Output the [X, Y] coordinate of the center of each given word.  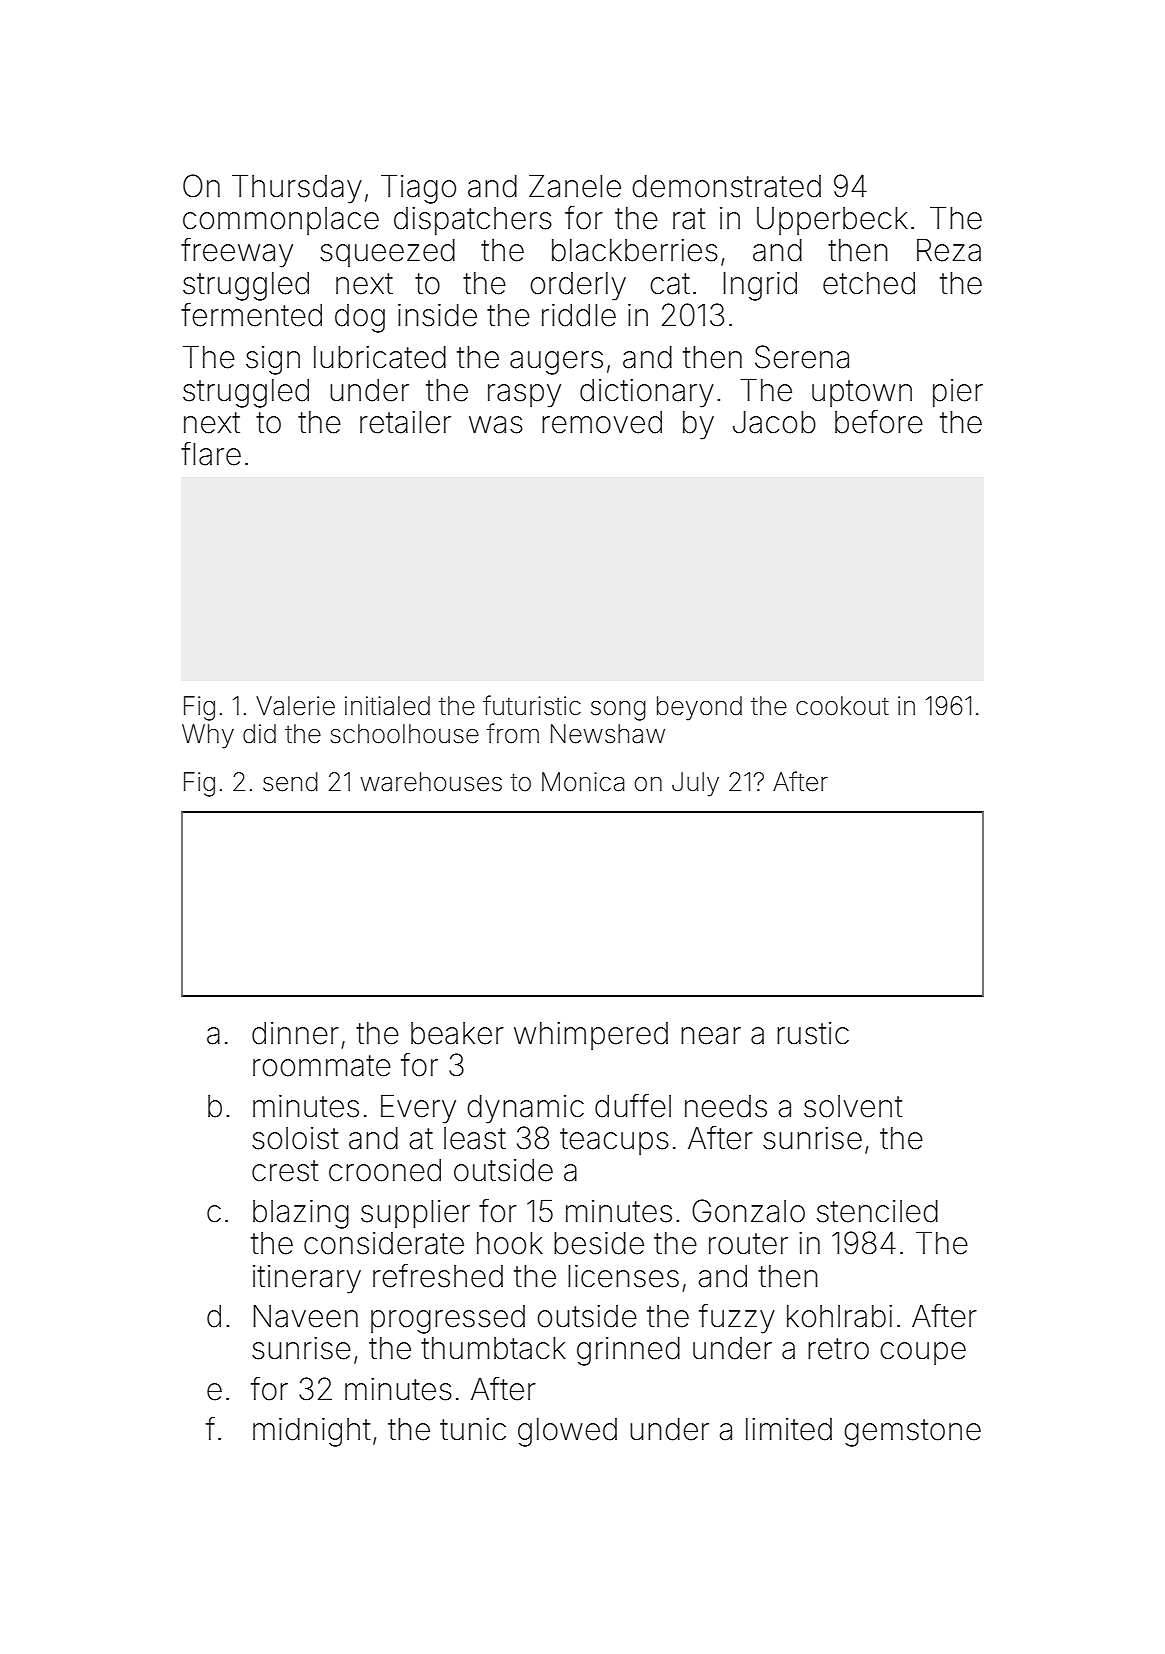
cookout [842, 706]
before [879, 422]
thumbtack [493, 1348]
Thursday [297, 189]
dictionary [647, 393]
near [711, 1036]
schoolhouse [404, 734]
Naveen [306, 1316]
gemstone [912, 1433]
